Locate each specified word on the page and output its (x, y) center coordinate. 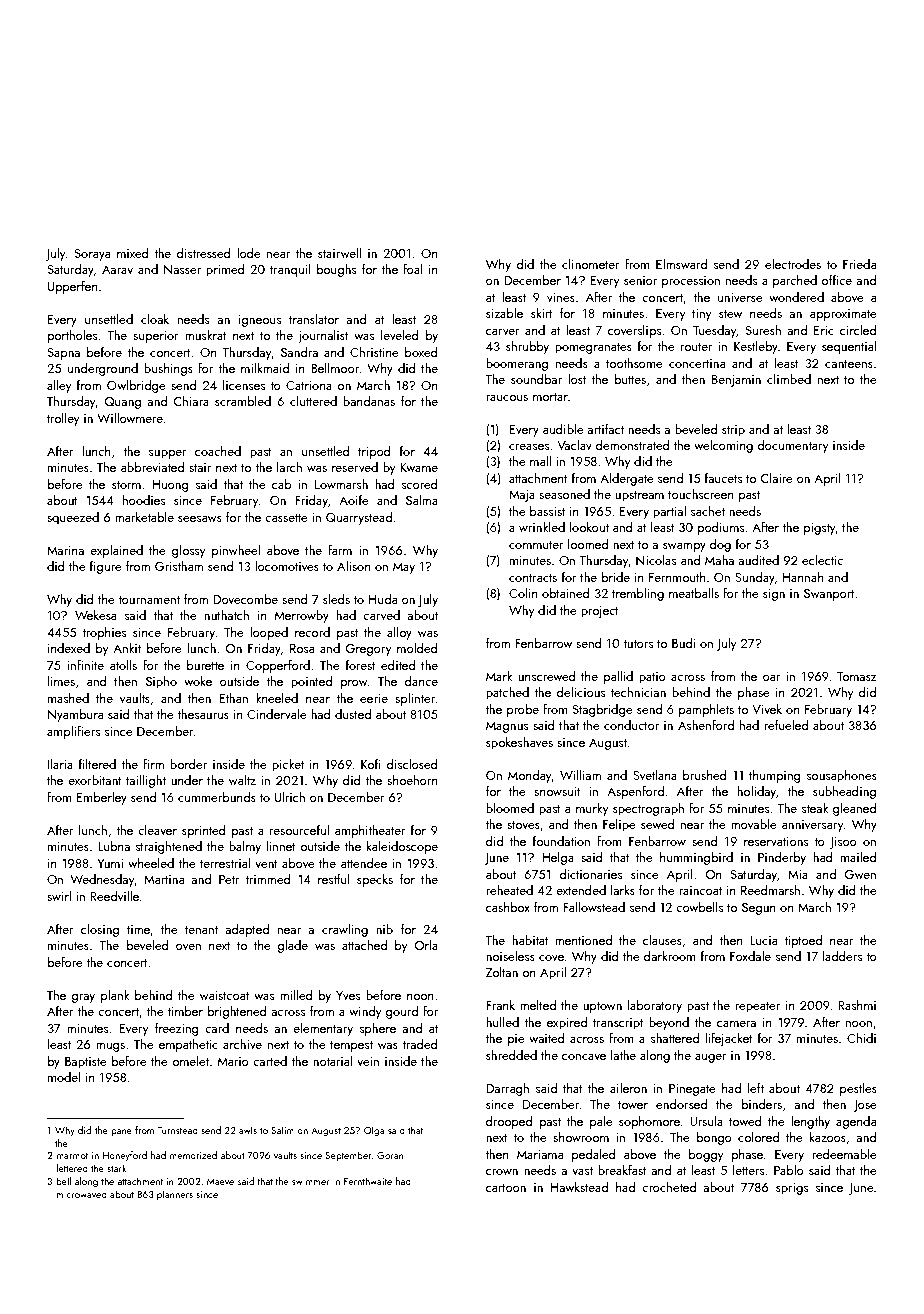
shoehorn (412, 780)
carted (270, 1061)
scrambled (243, 401)
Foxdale (750, 956)
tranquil (290, 270)
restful (334, 879)
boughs (336, 270)
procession (691, 282)
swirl (59, 896)
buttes (630, 379)
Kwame (419, 467)
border (188, 764)
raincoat (700, 890)
